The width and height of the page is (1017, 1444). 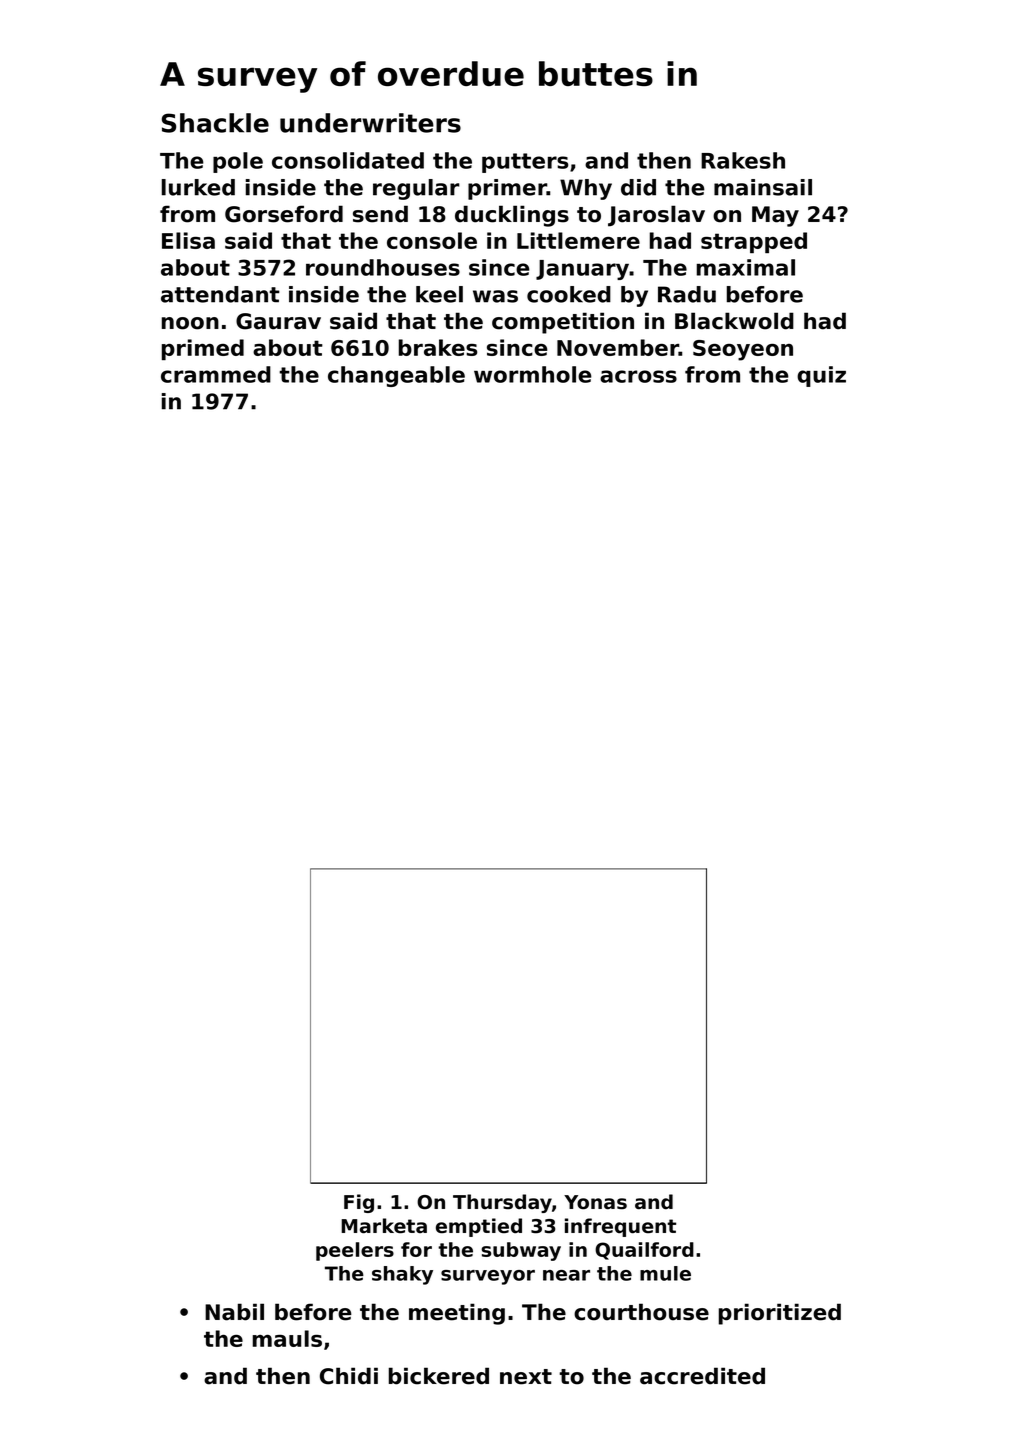 I want to click on Thursday, so click(x=502, y=1203).
